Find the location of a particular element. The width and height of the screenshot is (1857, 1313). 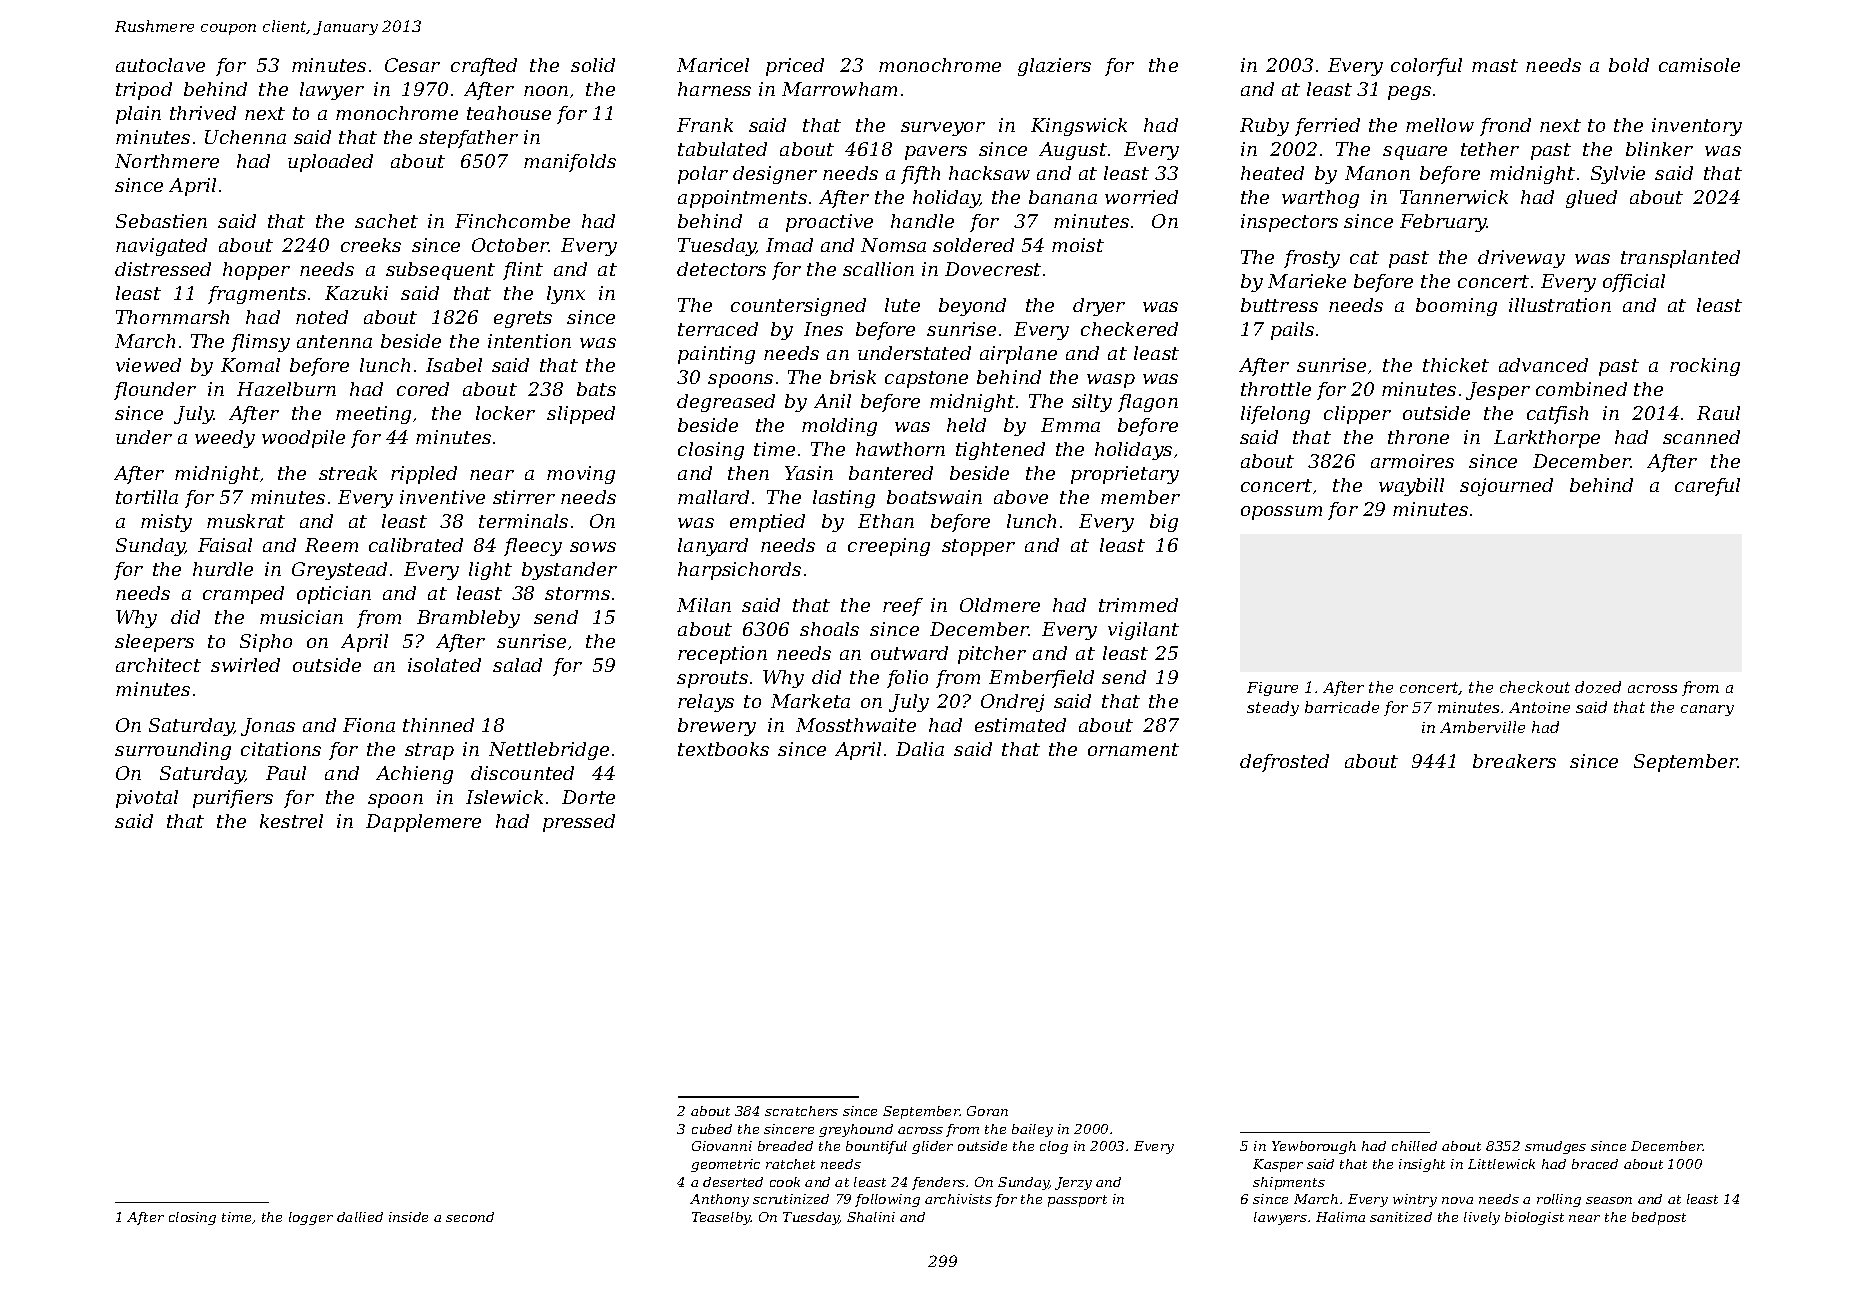

surrounding is located at coordinates (173, 751).
